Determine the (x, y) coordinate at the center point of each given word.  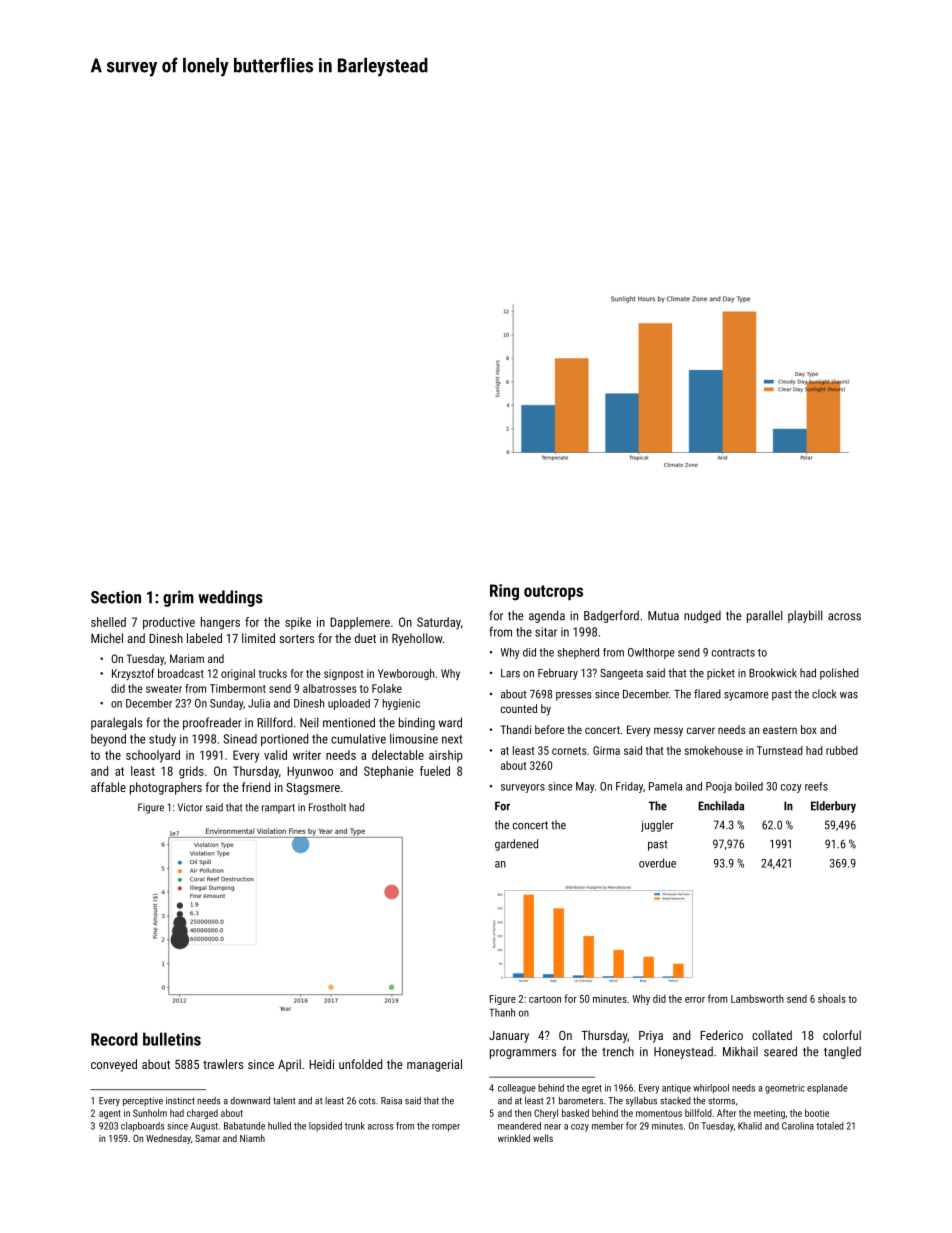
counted (519, 708)
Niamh (252, 1138)
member (608, 1126)
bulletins (172, 1039)
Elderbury (833, 807)
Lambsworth (757, 998)
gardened (516, 845)
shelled (108, 622)
